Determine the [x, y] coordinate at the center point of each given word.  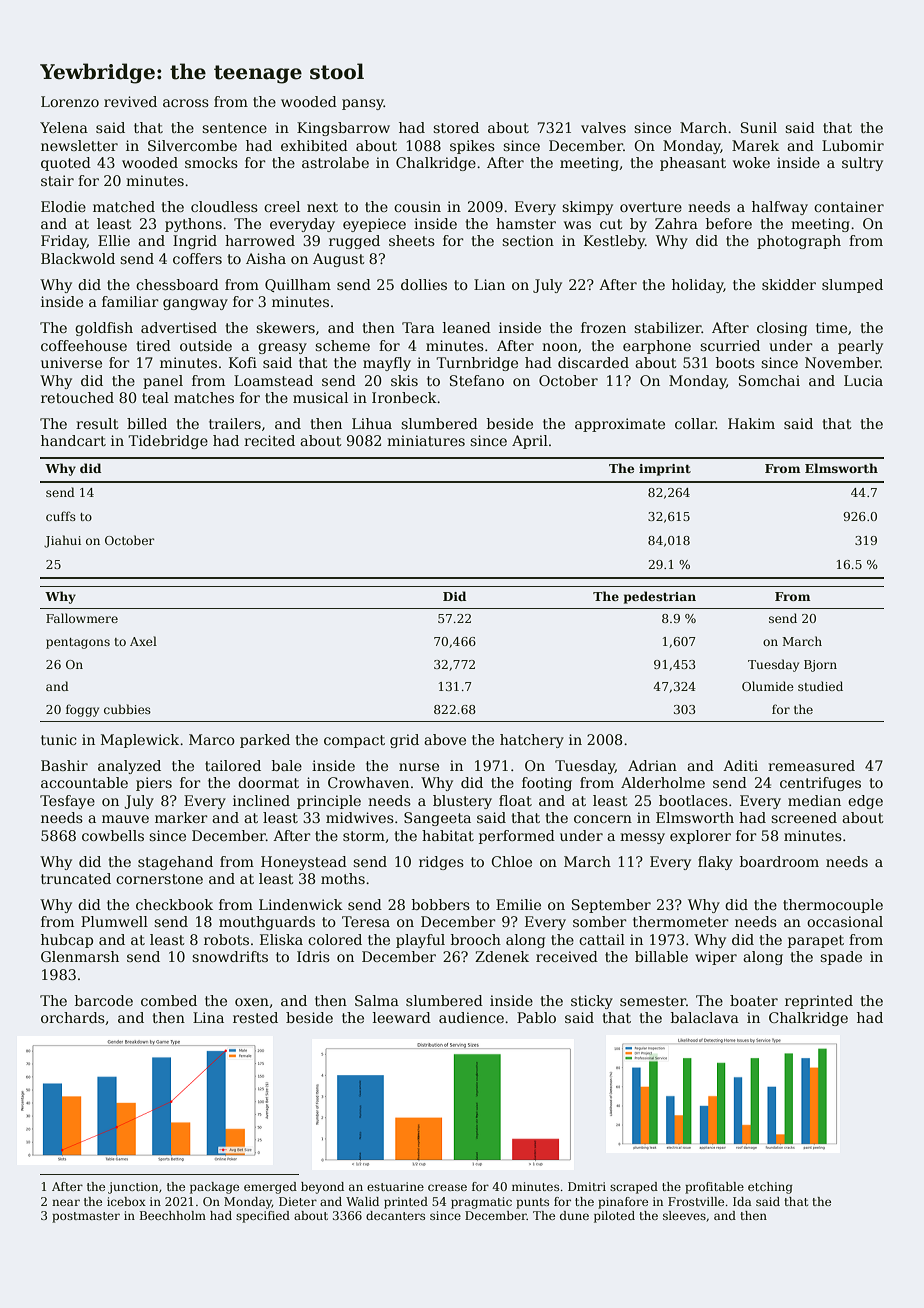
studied [820, 686]
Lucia [863, 380]
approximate [620, 425]
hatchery [532, 741]
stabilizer [668, 327]
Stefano [477, 380]
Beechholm [173, 1215]
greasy [282, 348]
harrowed [260, 240]
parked [265, 741]
